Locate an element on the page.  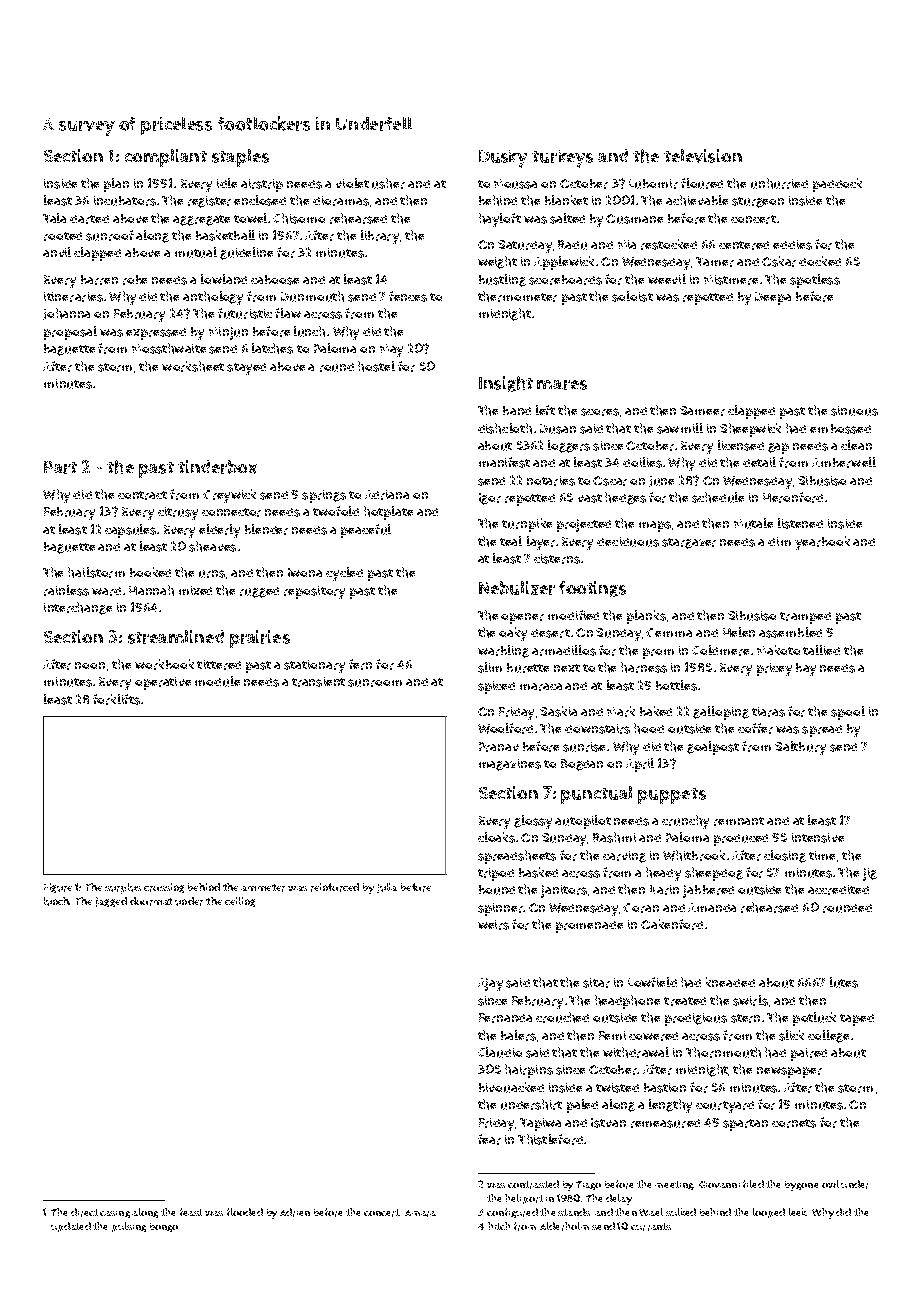
desert is located at coordinates (550, 633).
